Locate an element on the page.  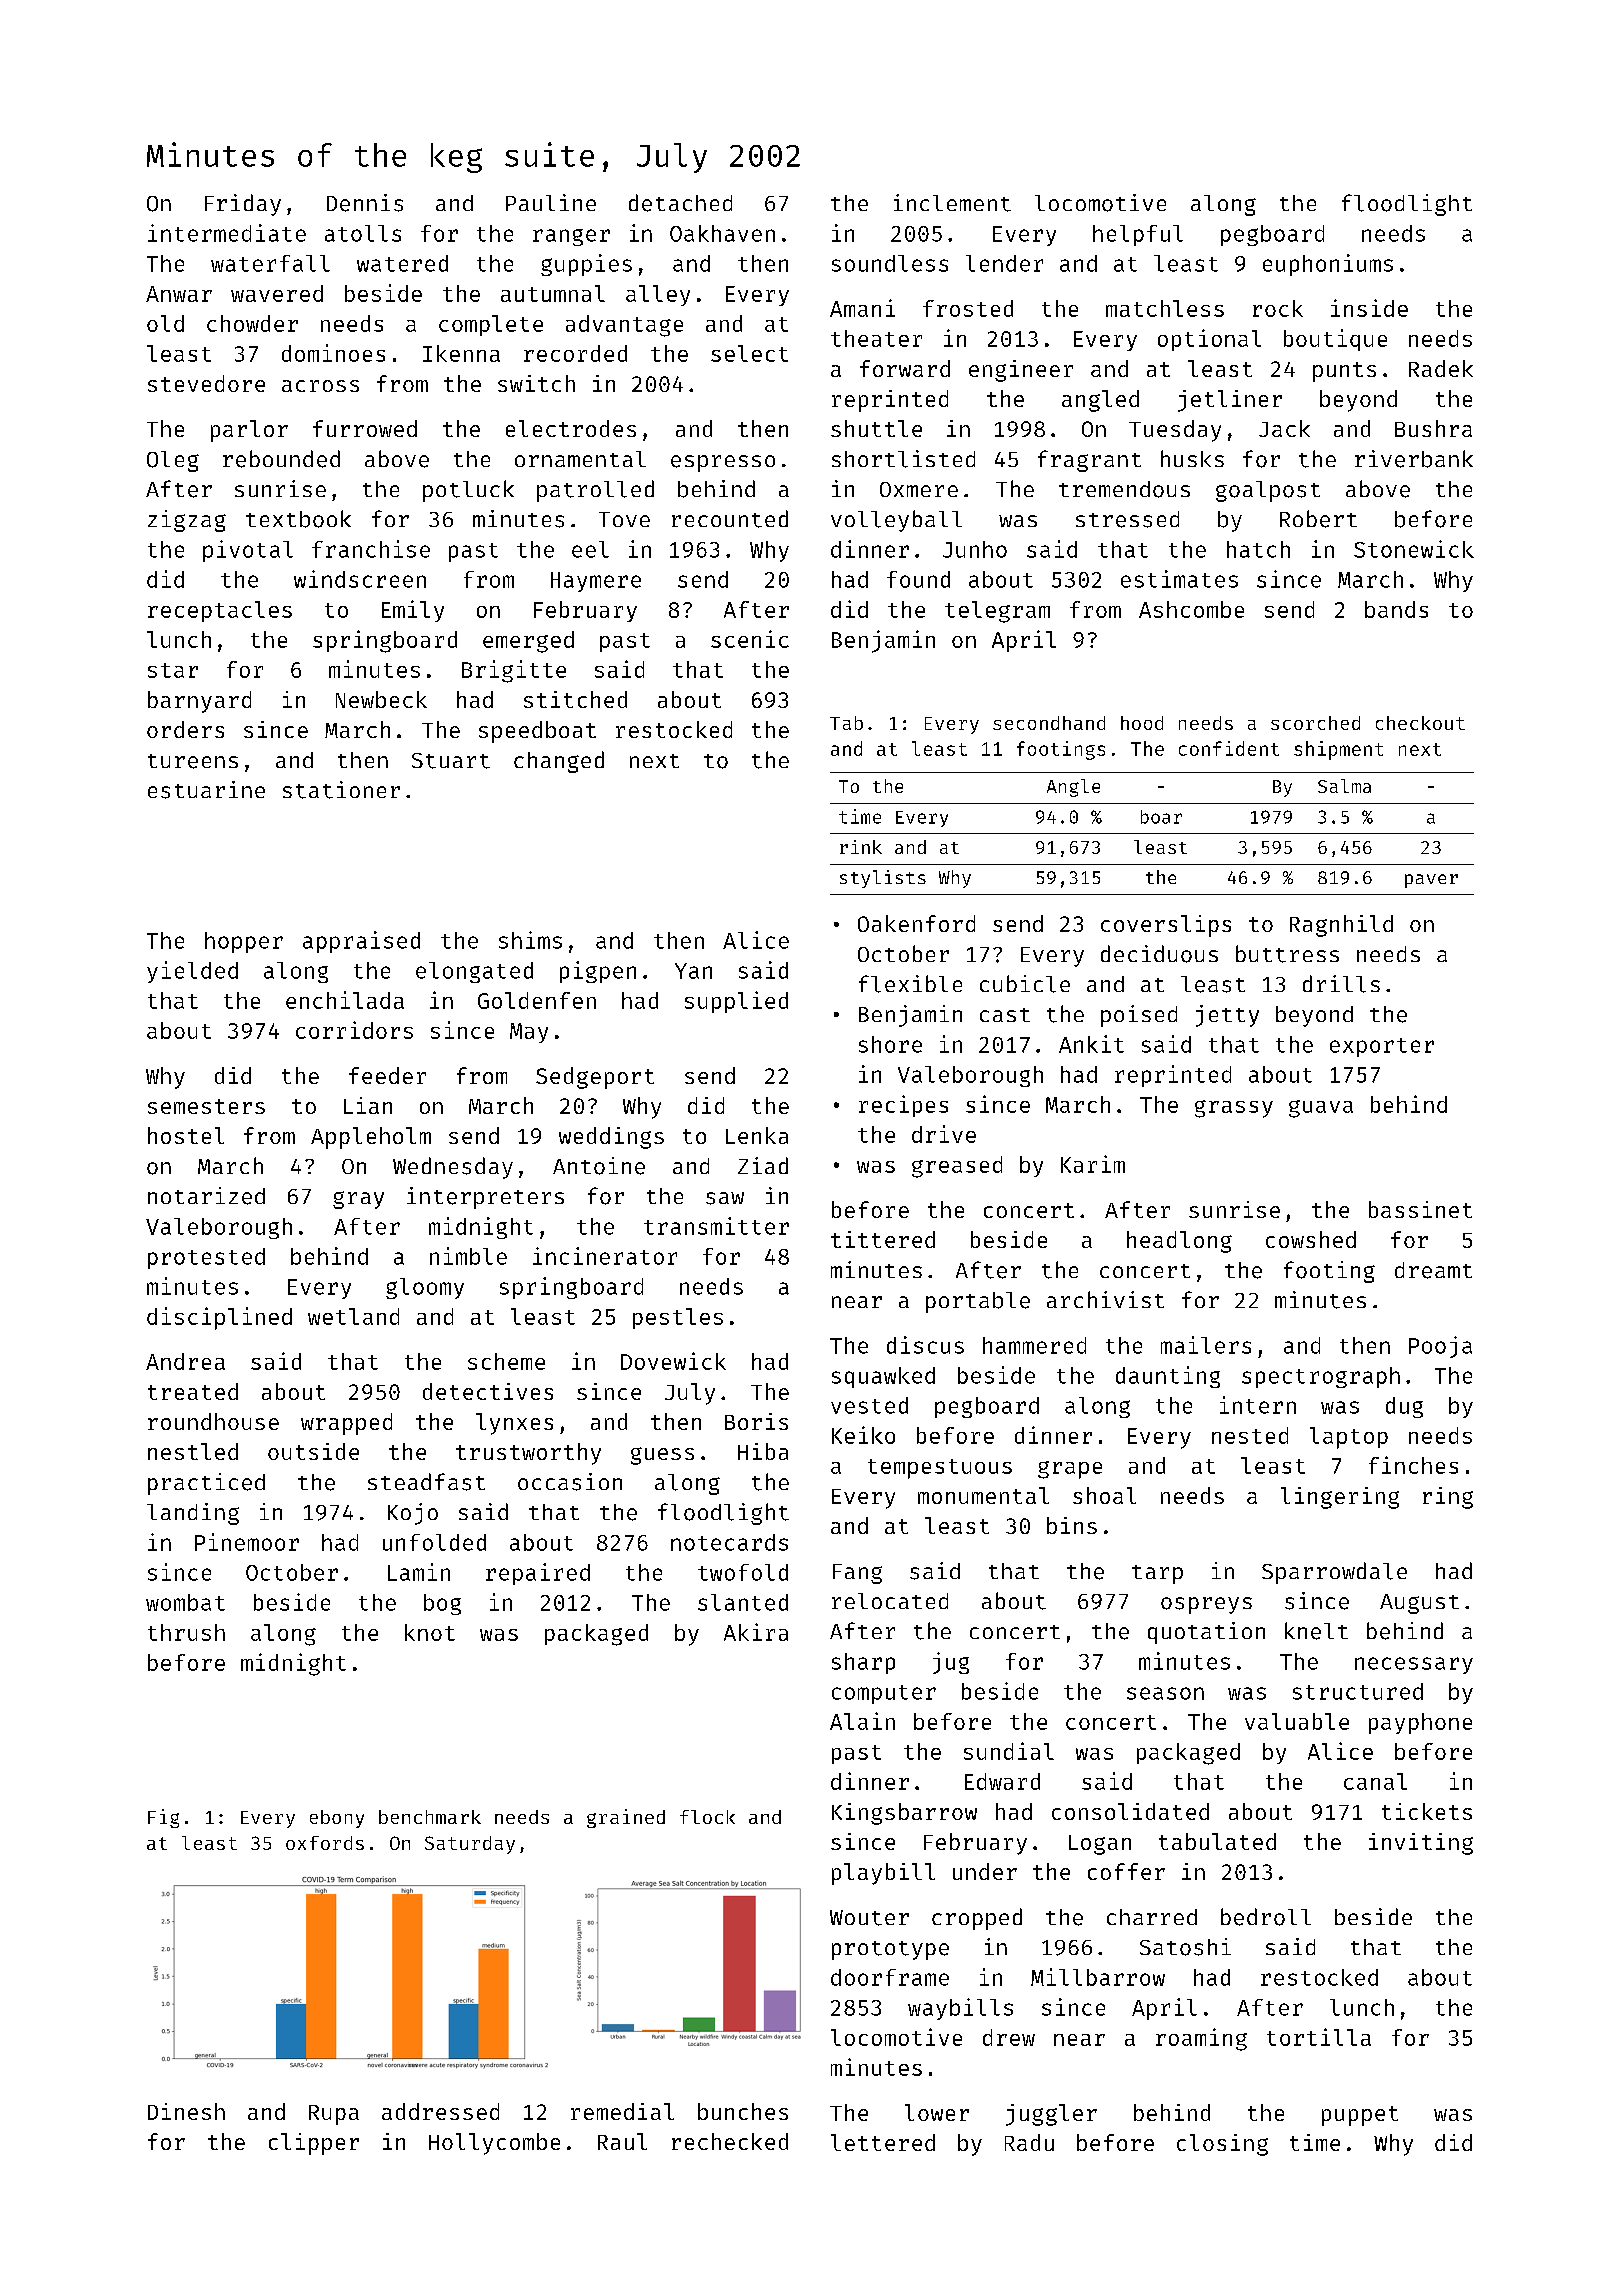
disciplined is located at coordinates (219, 1318).
